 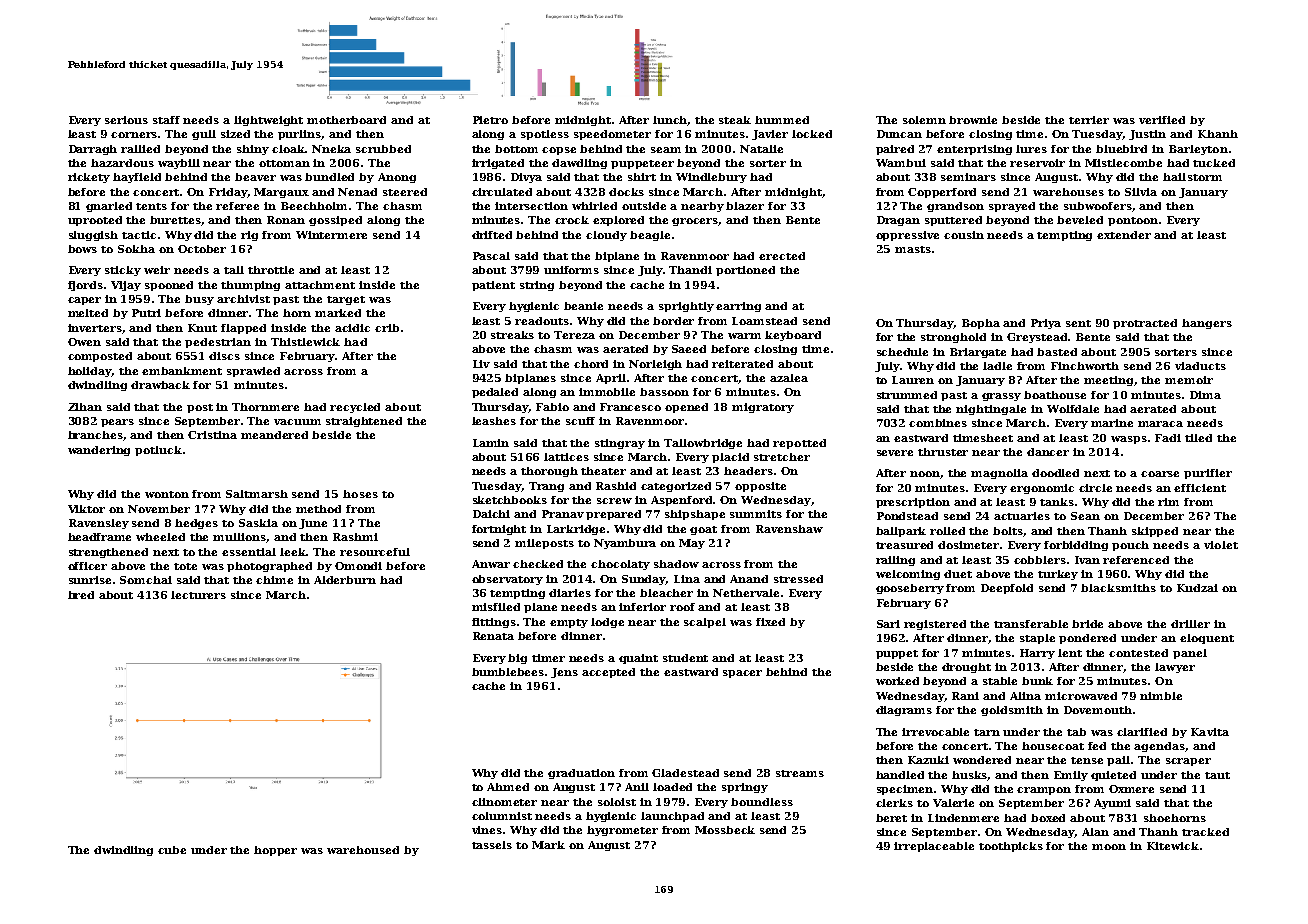 What do you see at coordinates (85, 407) in the document?
I see `Zihan` at bounding box center [85, 407].
